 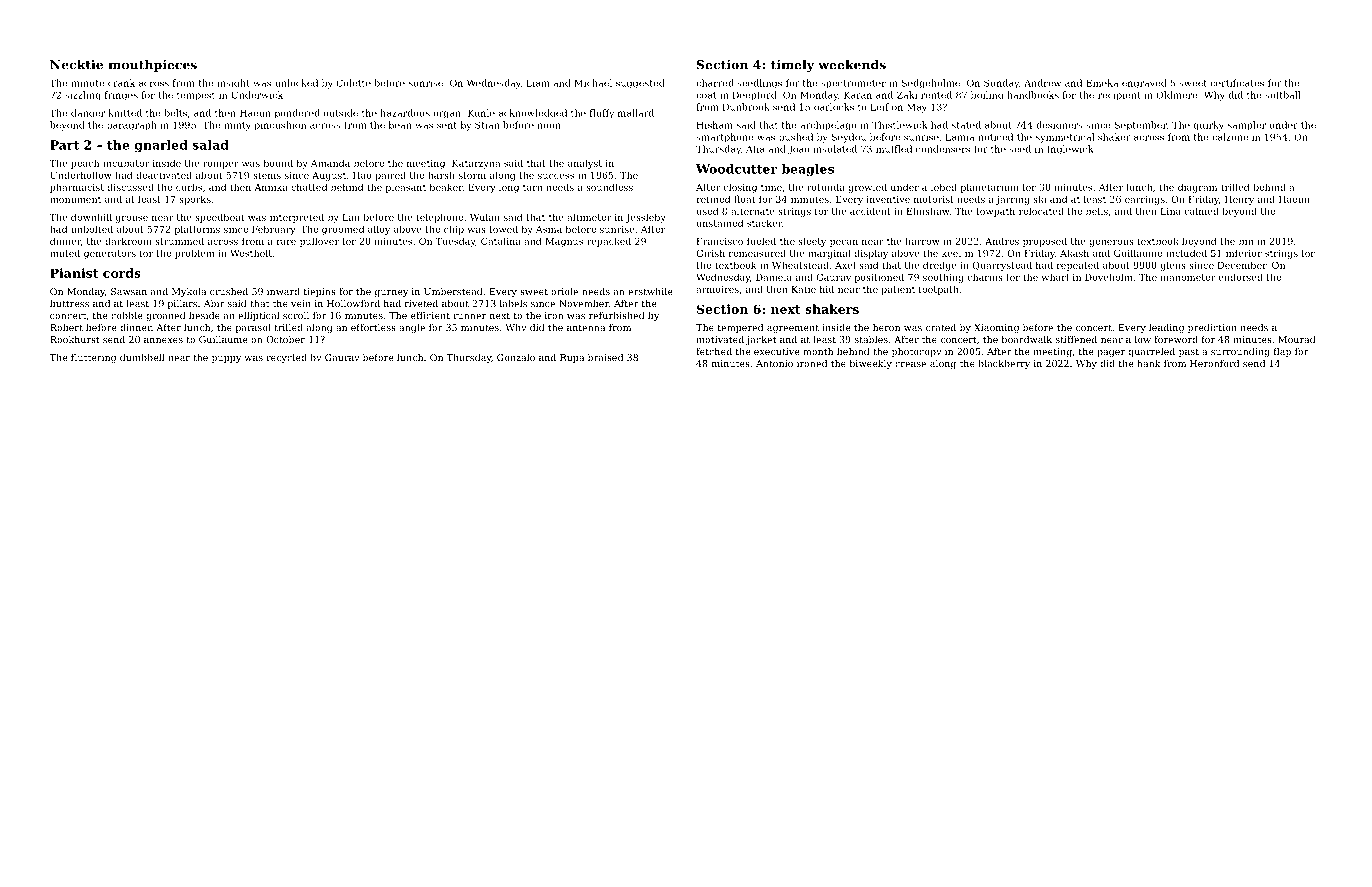 What do you see at coordinates (74, 273) in the page?
I see `Pianist` at bounding box center [74, 273].
